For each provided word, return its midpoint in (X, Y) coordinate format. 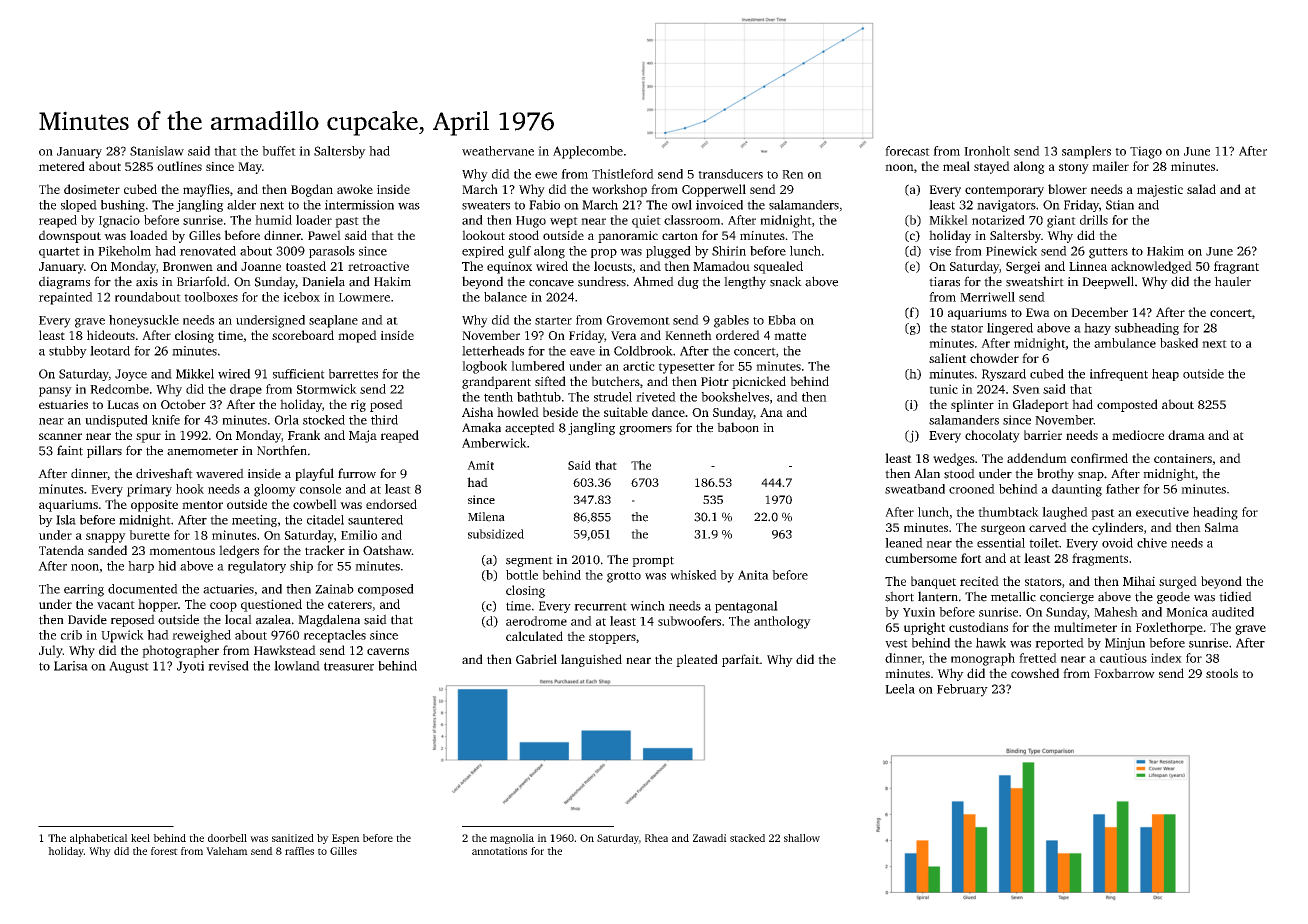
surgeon (1003, 530)
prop (604, 253)
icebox (301, 297)
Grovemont (638, 320)
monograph (983, 659)
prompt (653, 561)
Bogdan (312, 190)
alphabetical (99, 839)
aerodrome (536, 621)
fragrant (1236, 267)
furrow (357, 473)
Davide (87, 619)
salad (1201, 189)
